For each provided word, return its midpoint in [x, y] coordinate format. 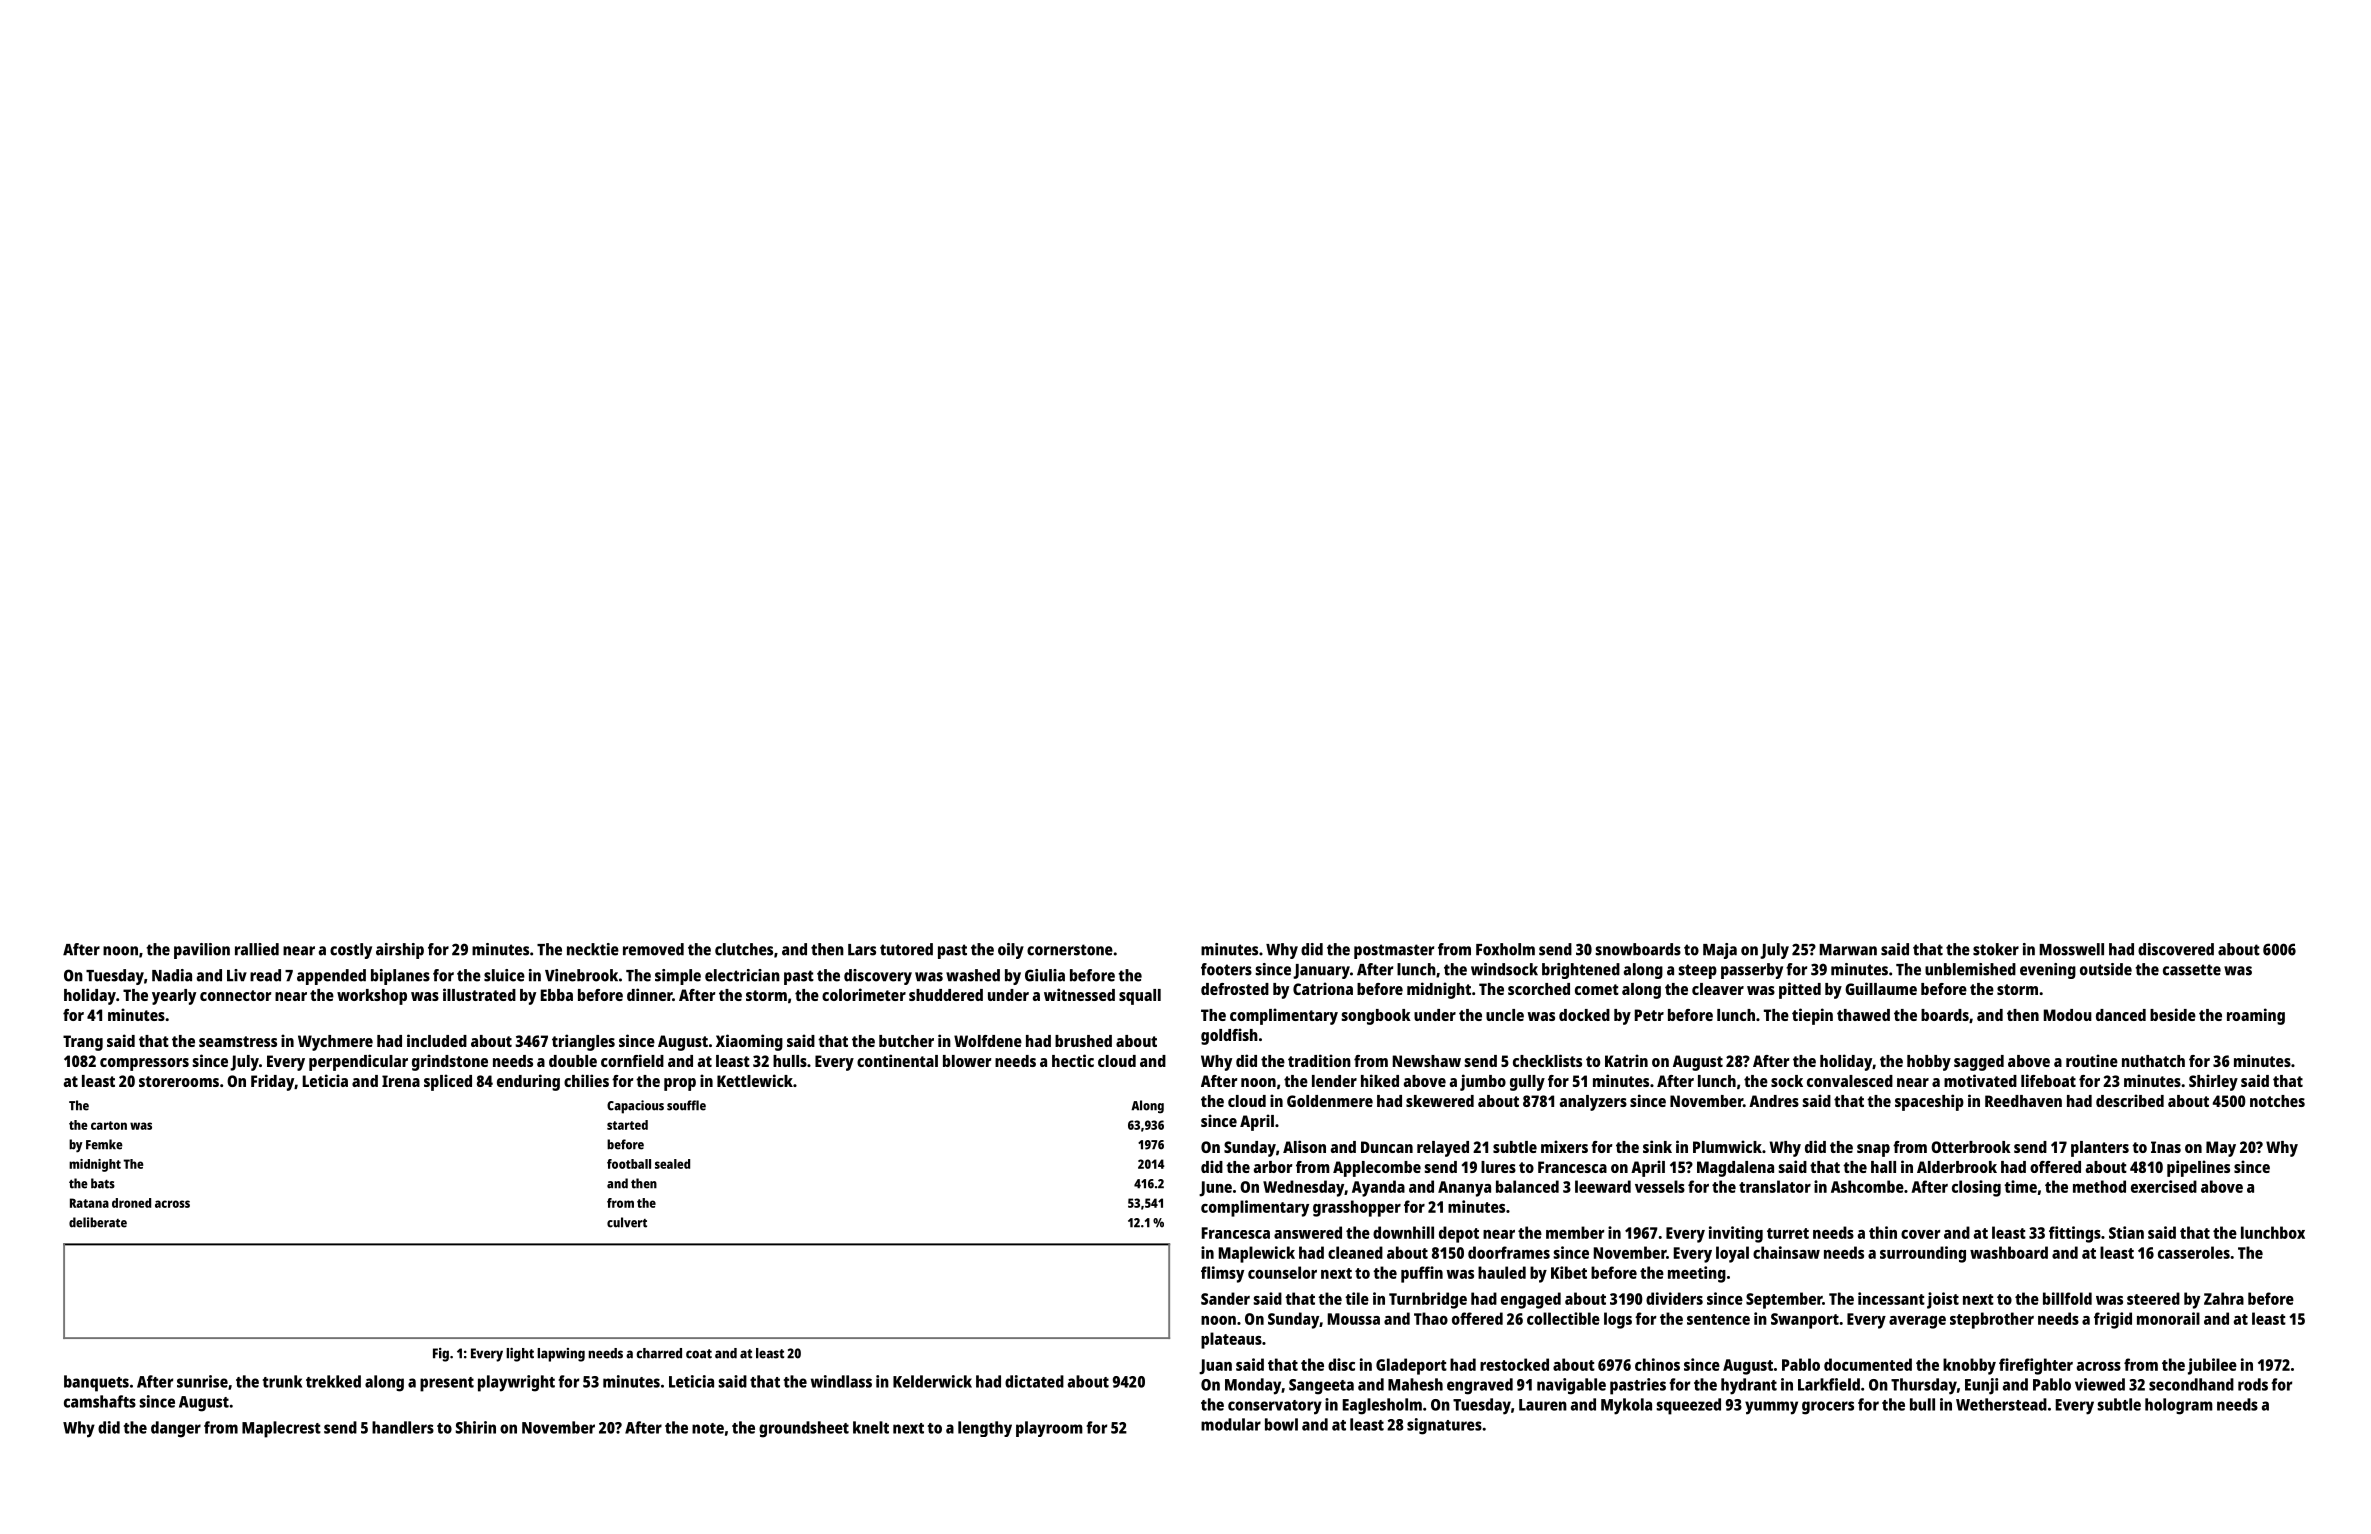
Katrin [1626, 1060]
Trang [83, 1043]
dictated [1034, 1381]
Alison [1304, 1146]
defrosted [1235, 989]
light [520, 1355]
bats [103, 1183]
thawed [1863, 1015]
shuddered [946, 995]
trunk [282, 1381]
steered [2153, 1298]
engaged [1531, 1300]
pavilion [202, 951]
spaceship [1929, 1102]
